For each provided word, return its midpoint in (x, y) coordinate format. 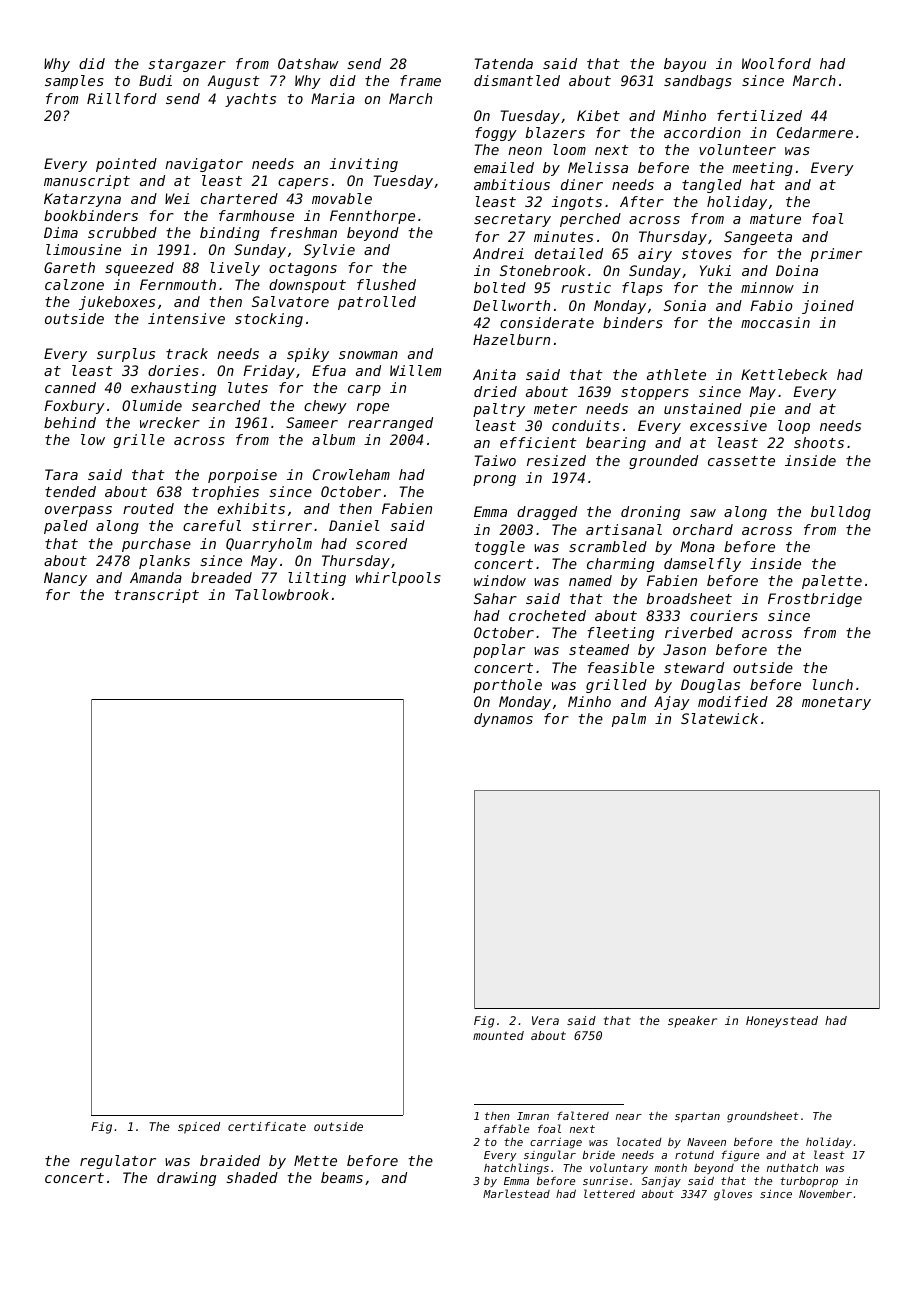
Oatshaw (308, 63)
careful (212, 525)
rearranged (390, 424)
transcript (157, 596)
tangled (712, 186)
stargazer (187, 65)
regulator (118, 1162)
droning (650, 513)
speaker (692, 1022)
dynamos (503, 720)
